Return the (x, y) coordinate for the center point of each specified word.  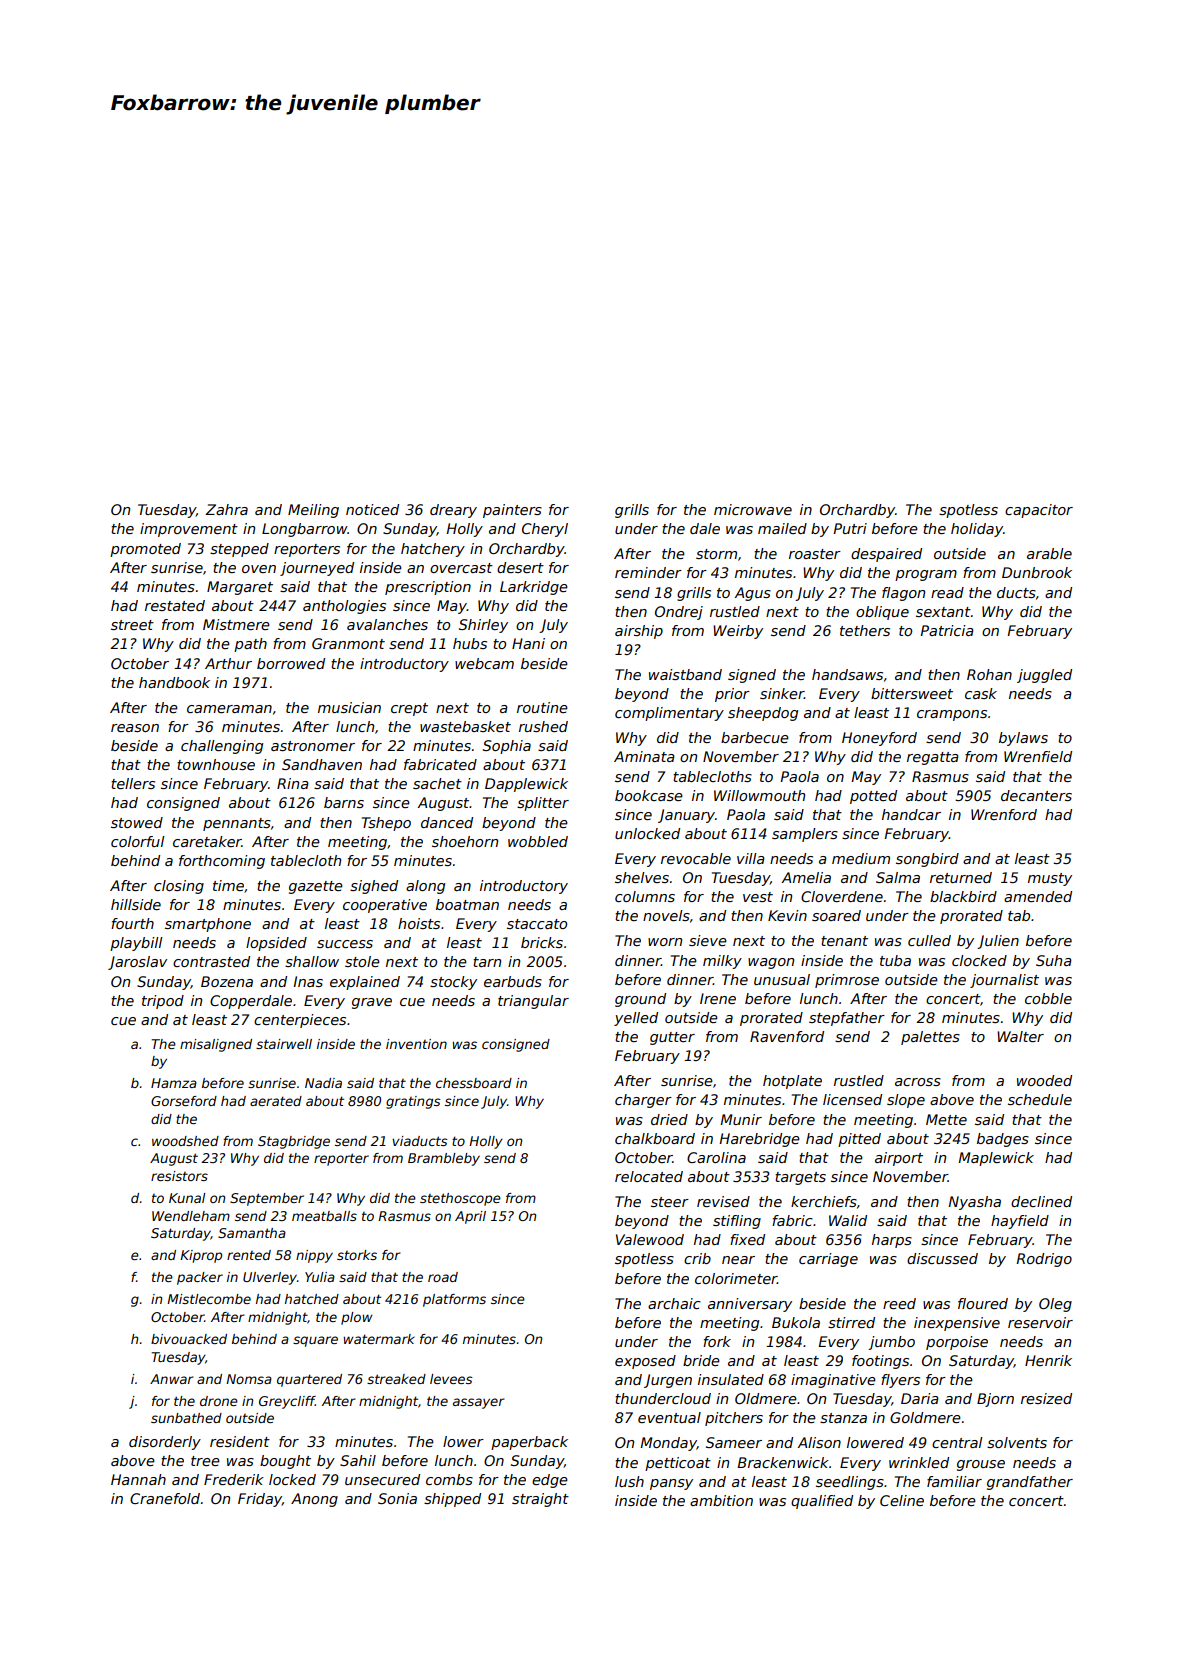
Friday (260, 1500)
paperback (529, 1443)
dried (669, 1119)
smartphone (208, 925)
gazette (316, 887)
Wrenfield (1038, 756)
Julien (998, 942)
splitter (543, 804)
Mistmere (236, 624)
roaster (815, 554)
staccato (537, 924)
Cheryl (545, 530)
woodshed (185, 1141)
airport (899, 1159)
